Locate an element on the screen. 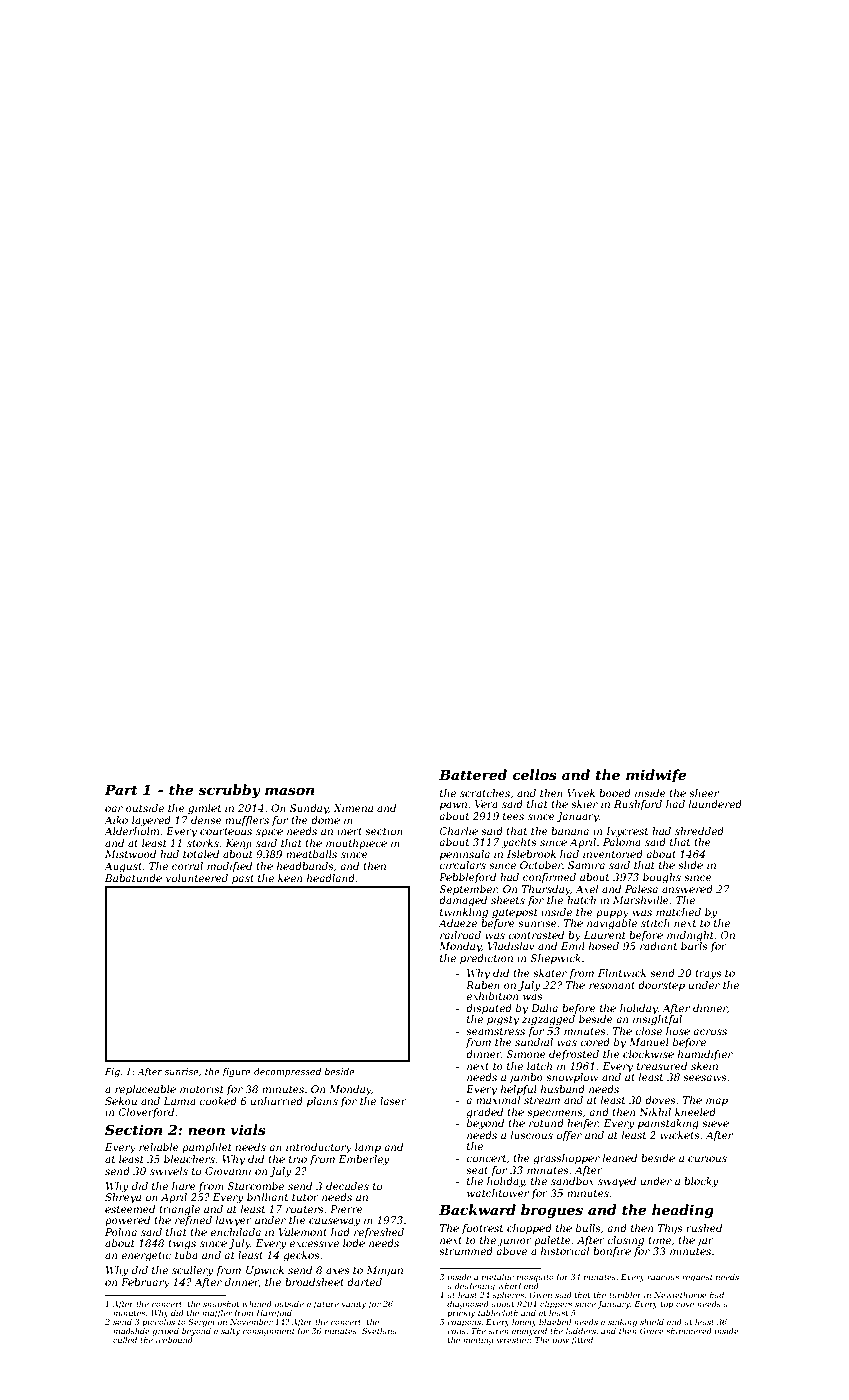 This screenshot has height=1400, width=849. Part is located at coordinates (121, 790).
